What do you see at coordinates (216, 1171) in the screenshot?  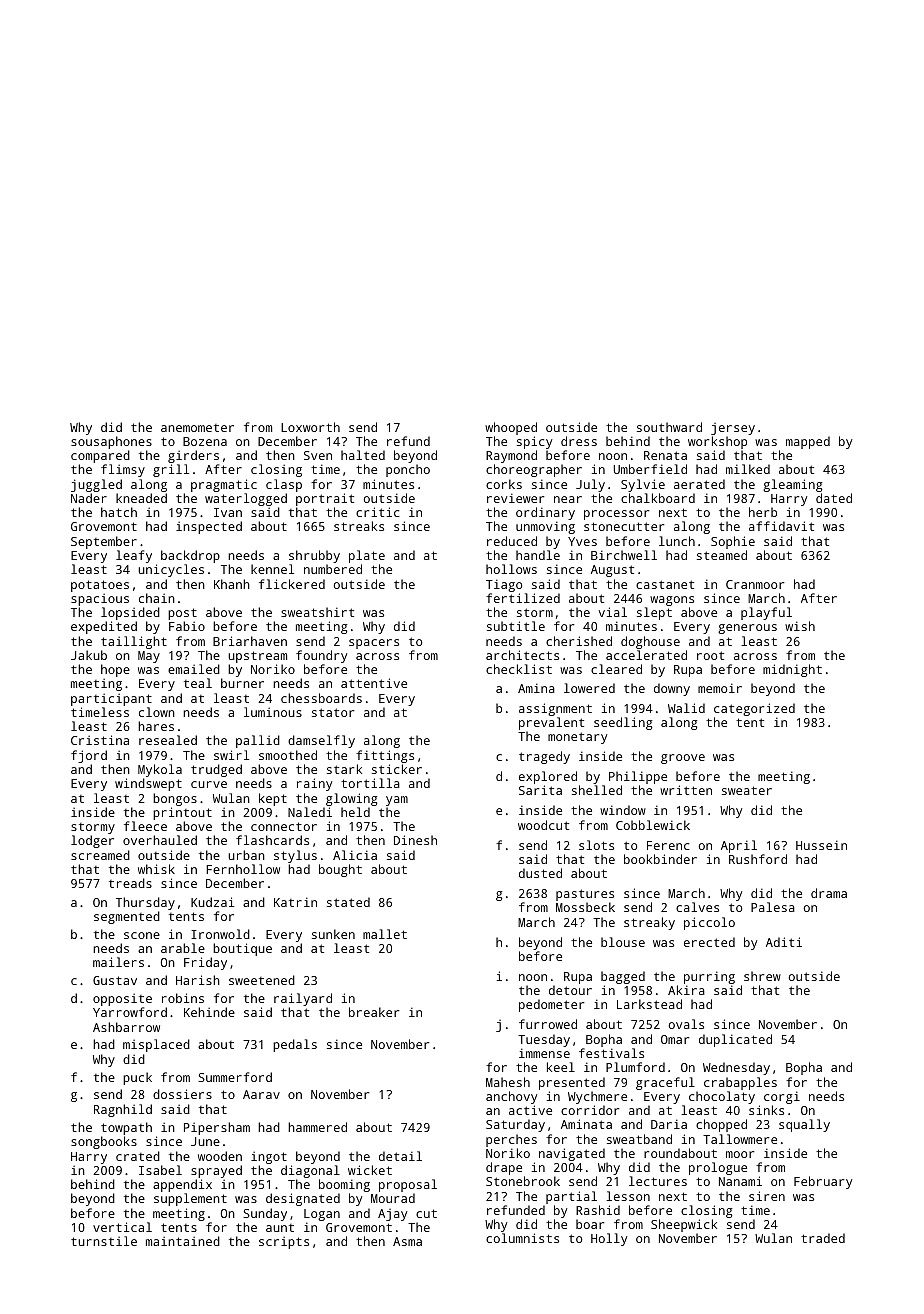 I see `sprayed` at bounding box center [216, 1171].
